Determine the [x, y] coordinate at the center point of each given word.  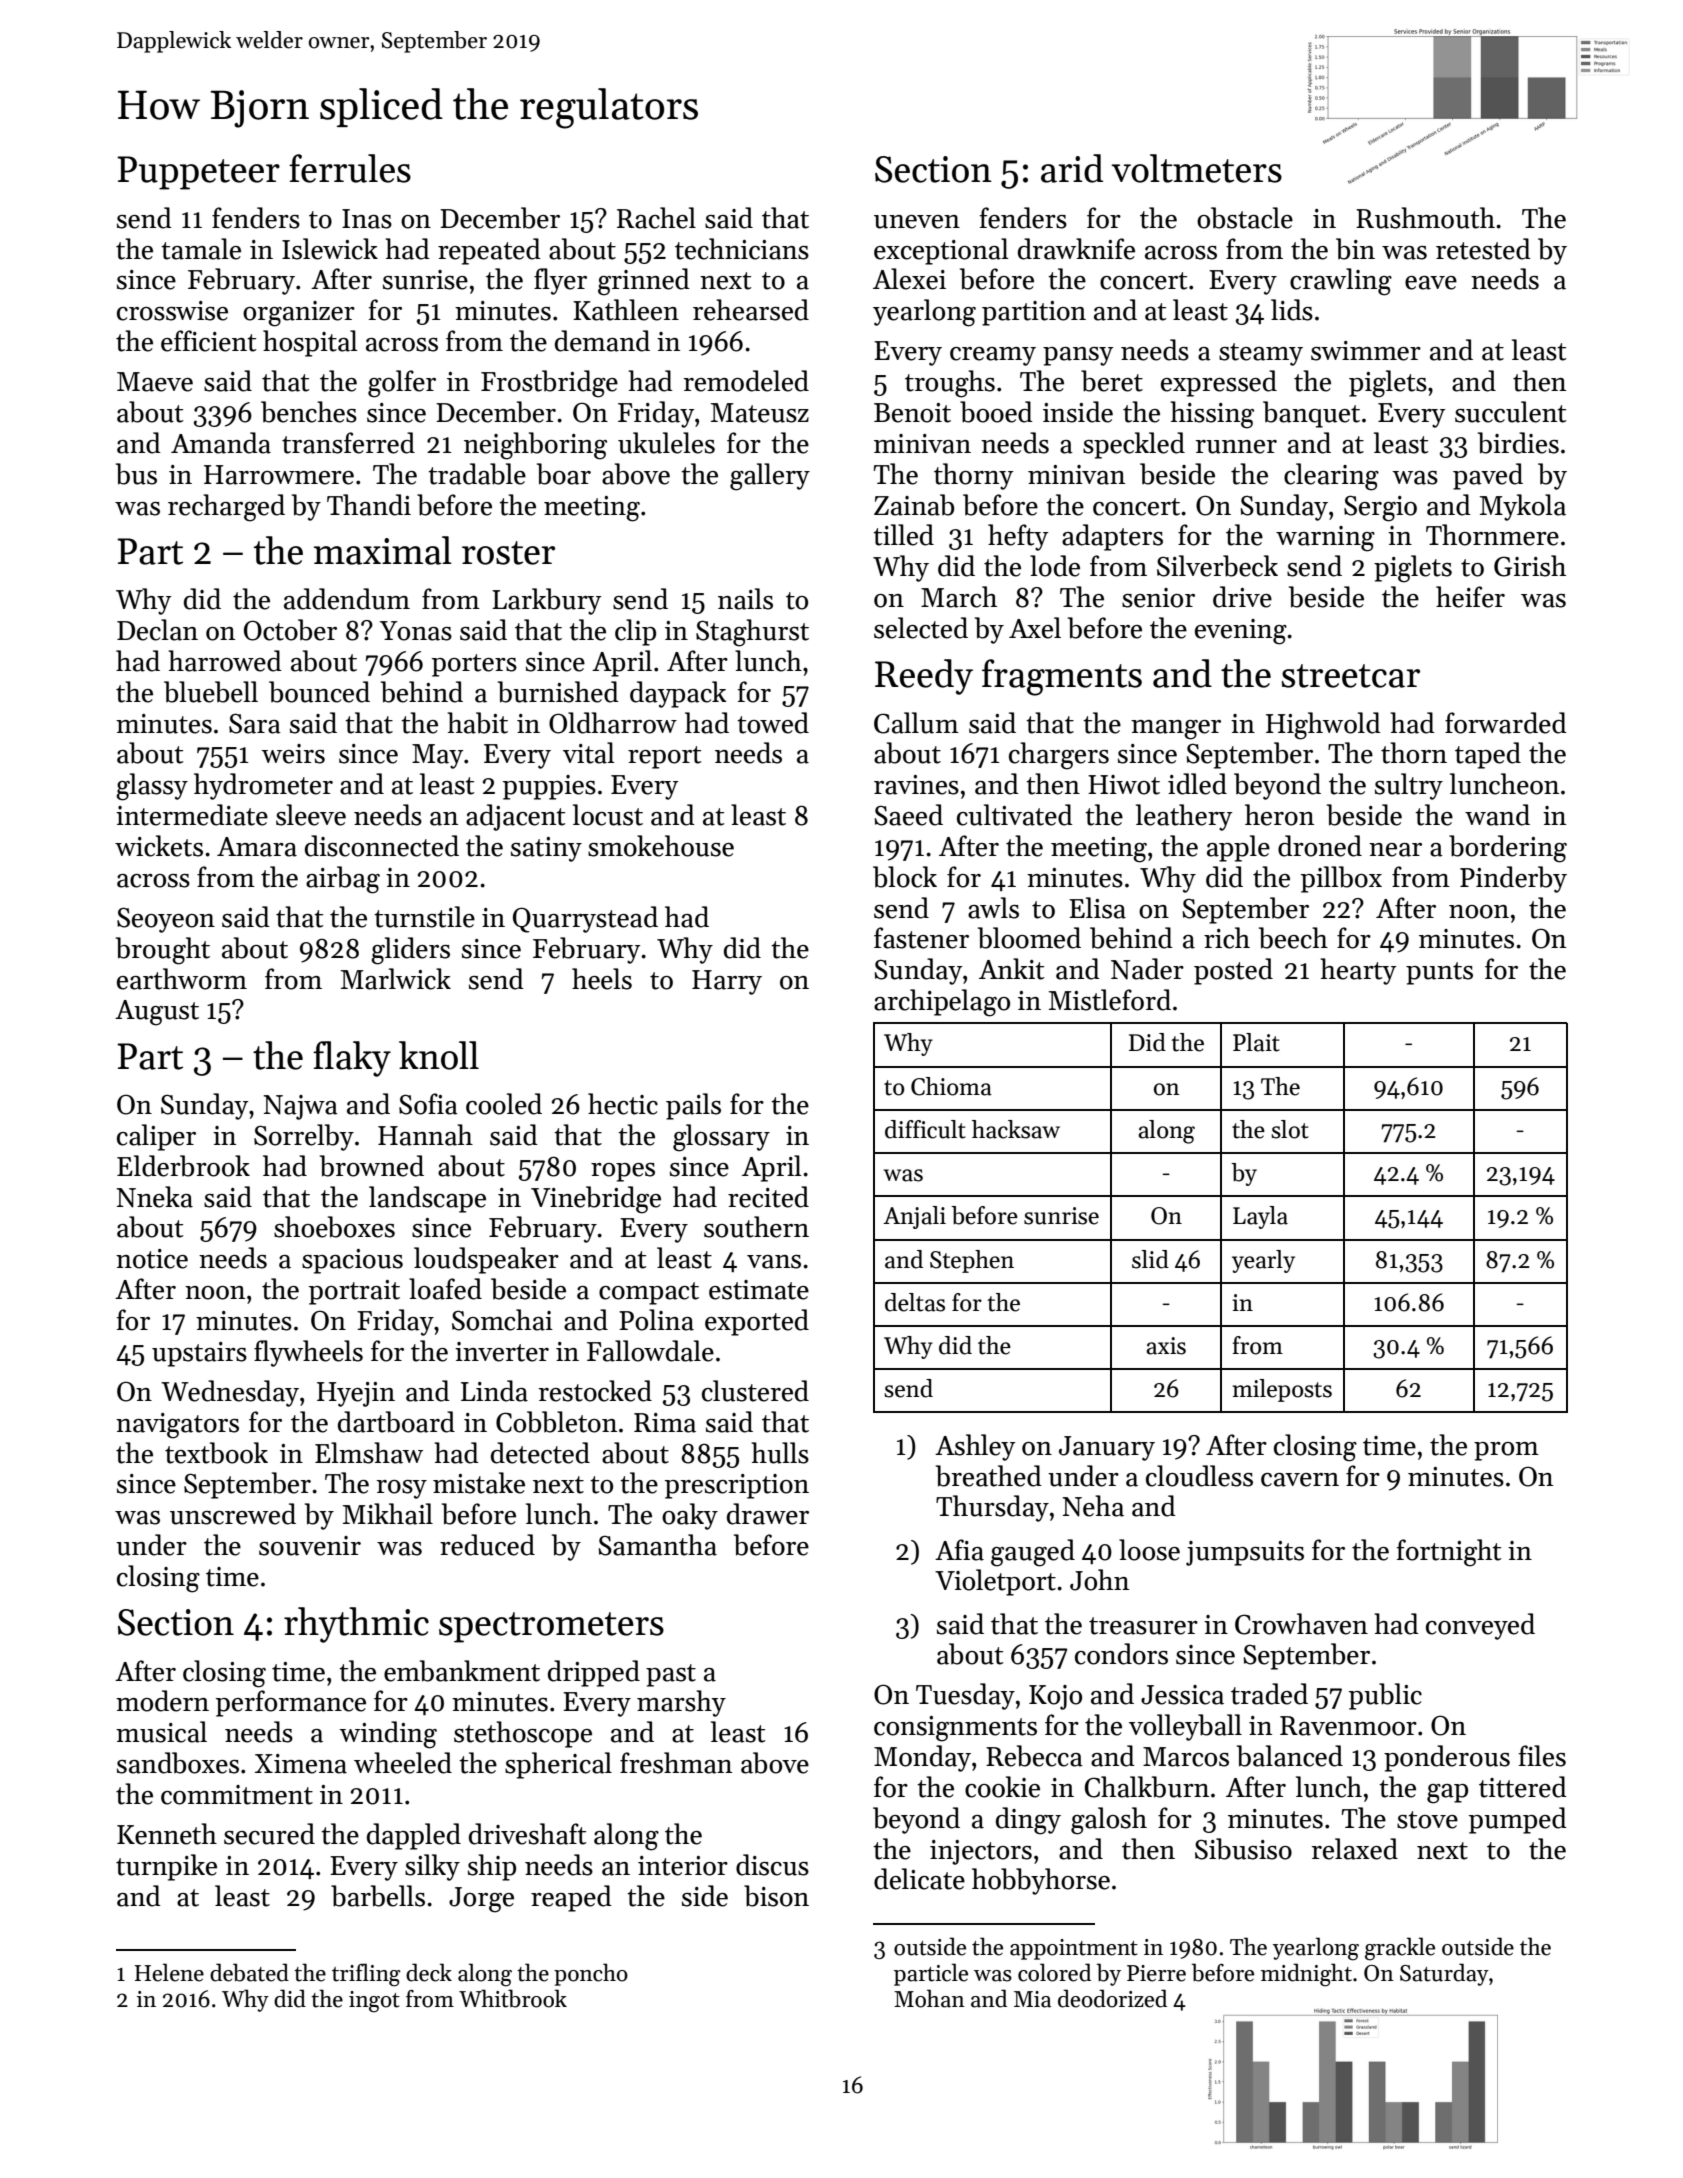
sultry [1409, 786]
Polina [656, 1320]
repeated [489, 251]
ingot [374, 2002]
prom [1506, 1451]
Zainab [914, 505]
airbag [343, 880]
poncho [591, 1974]
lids [1292, 310]
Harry [727, 982]
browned [372, 1166]
